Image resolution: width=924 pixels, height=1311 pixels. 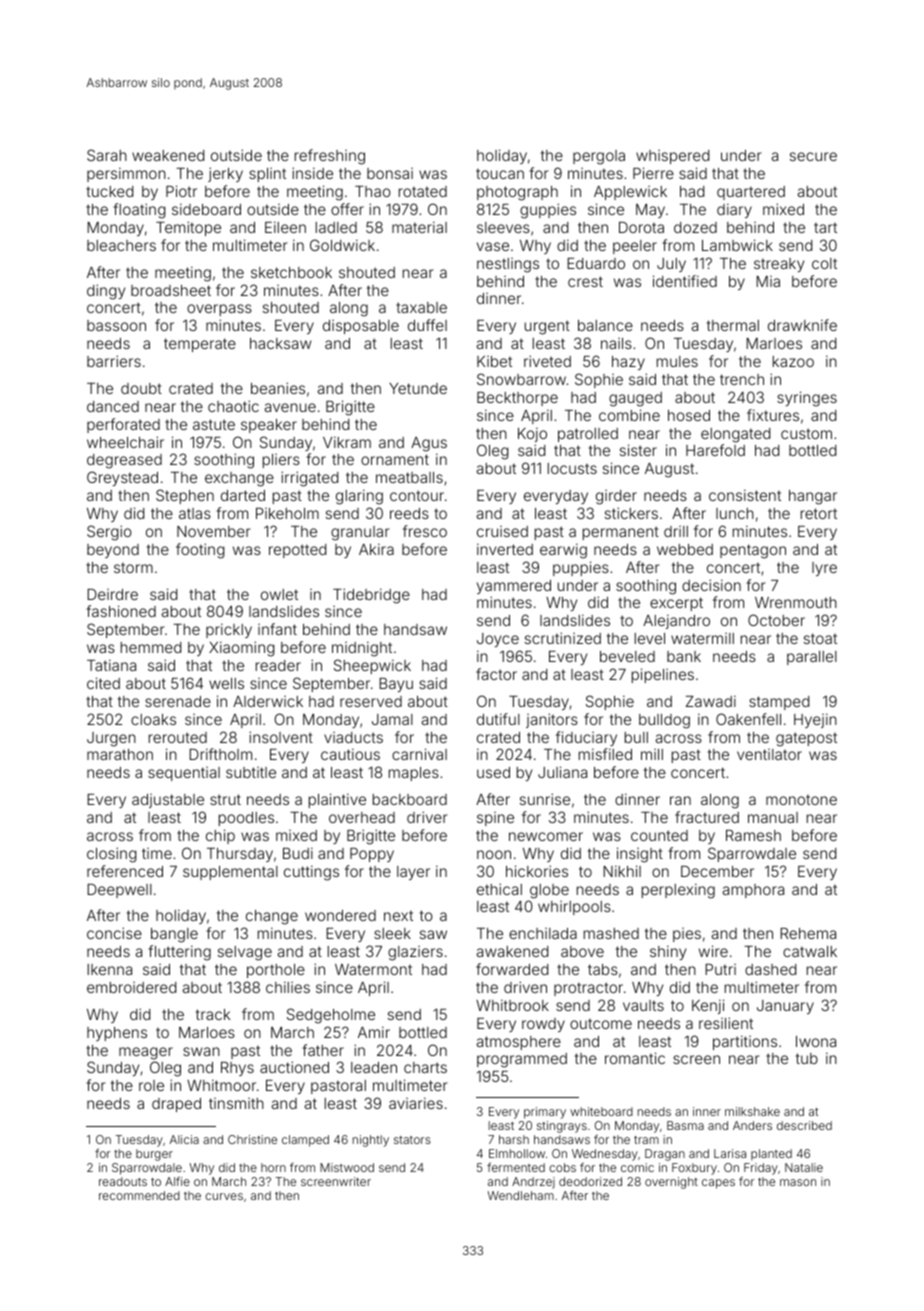 I want to click on mules, so click(x=677, y=361).
